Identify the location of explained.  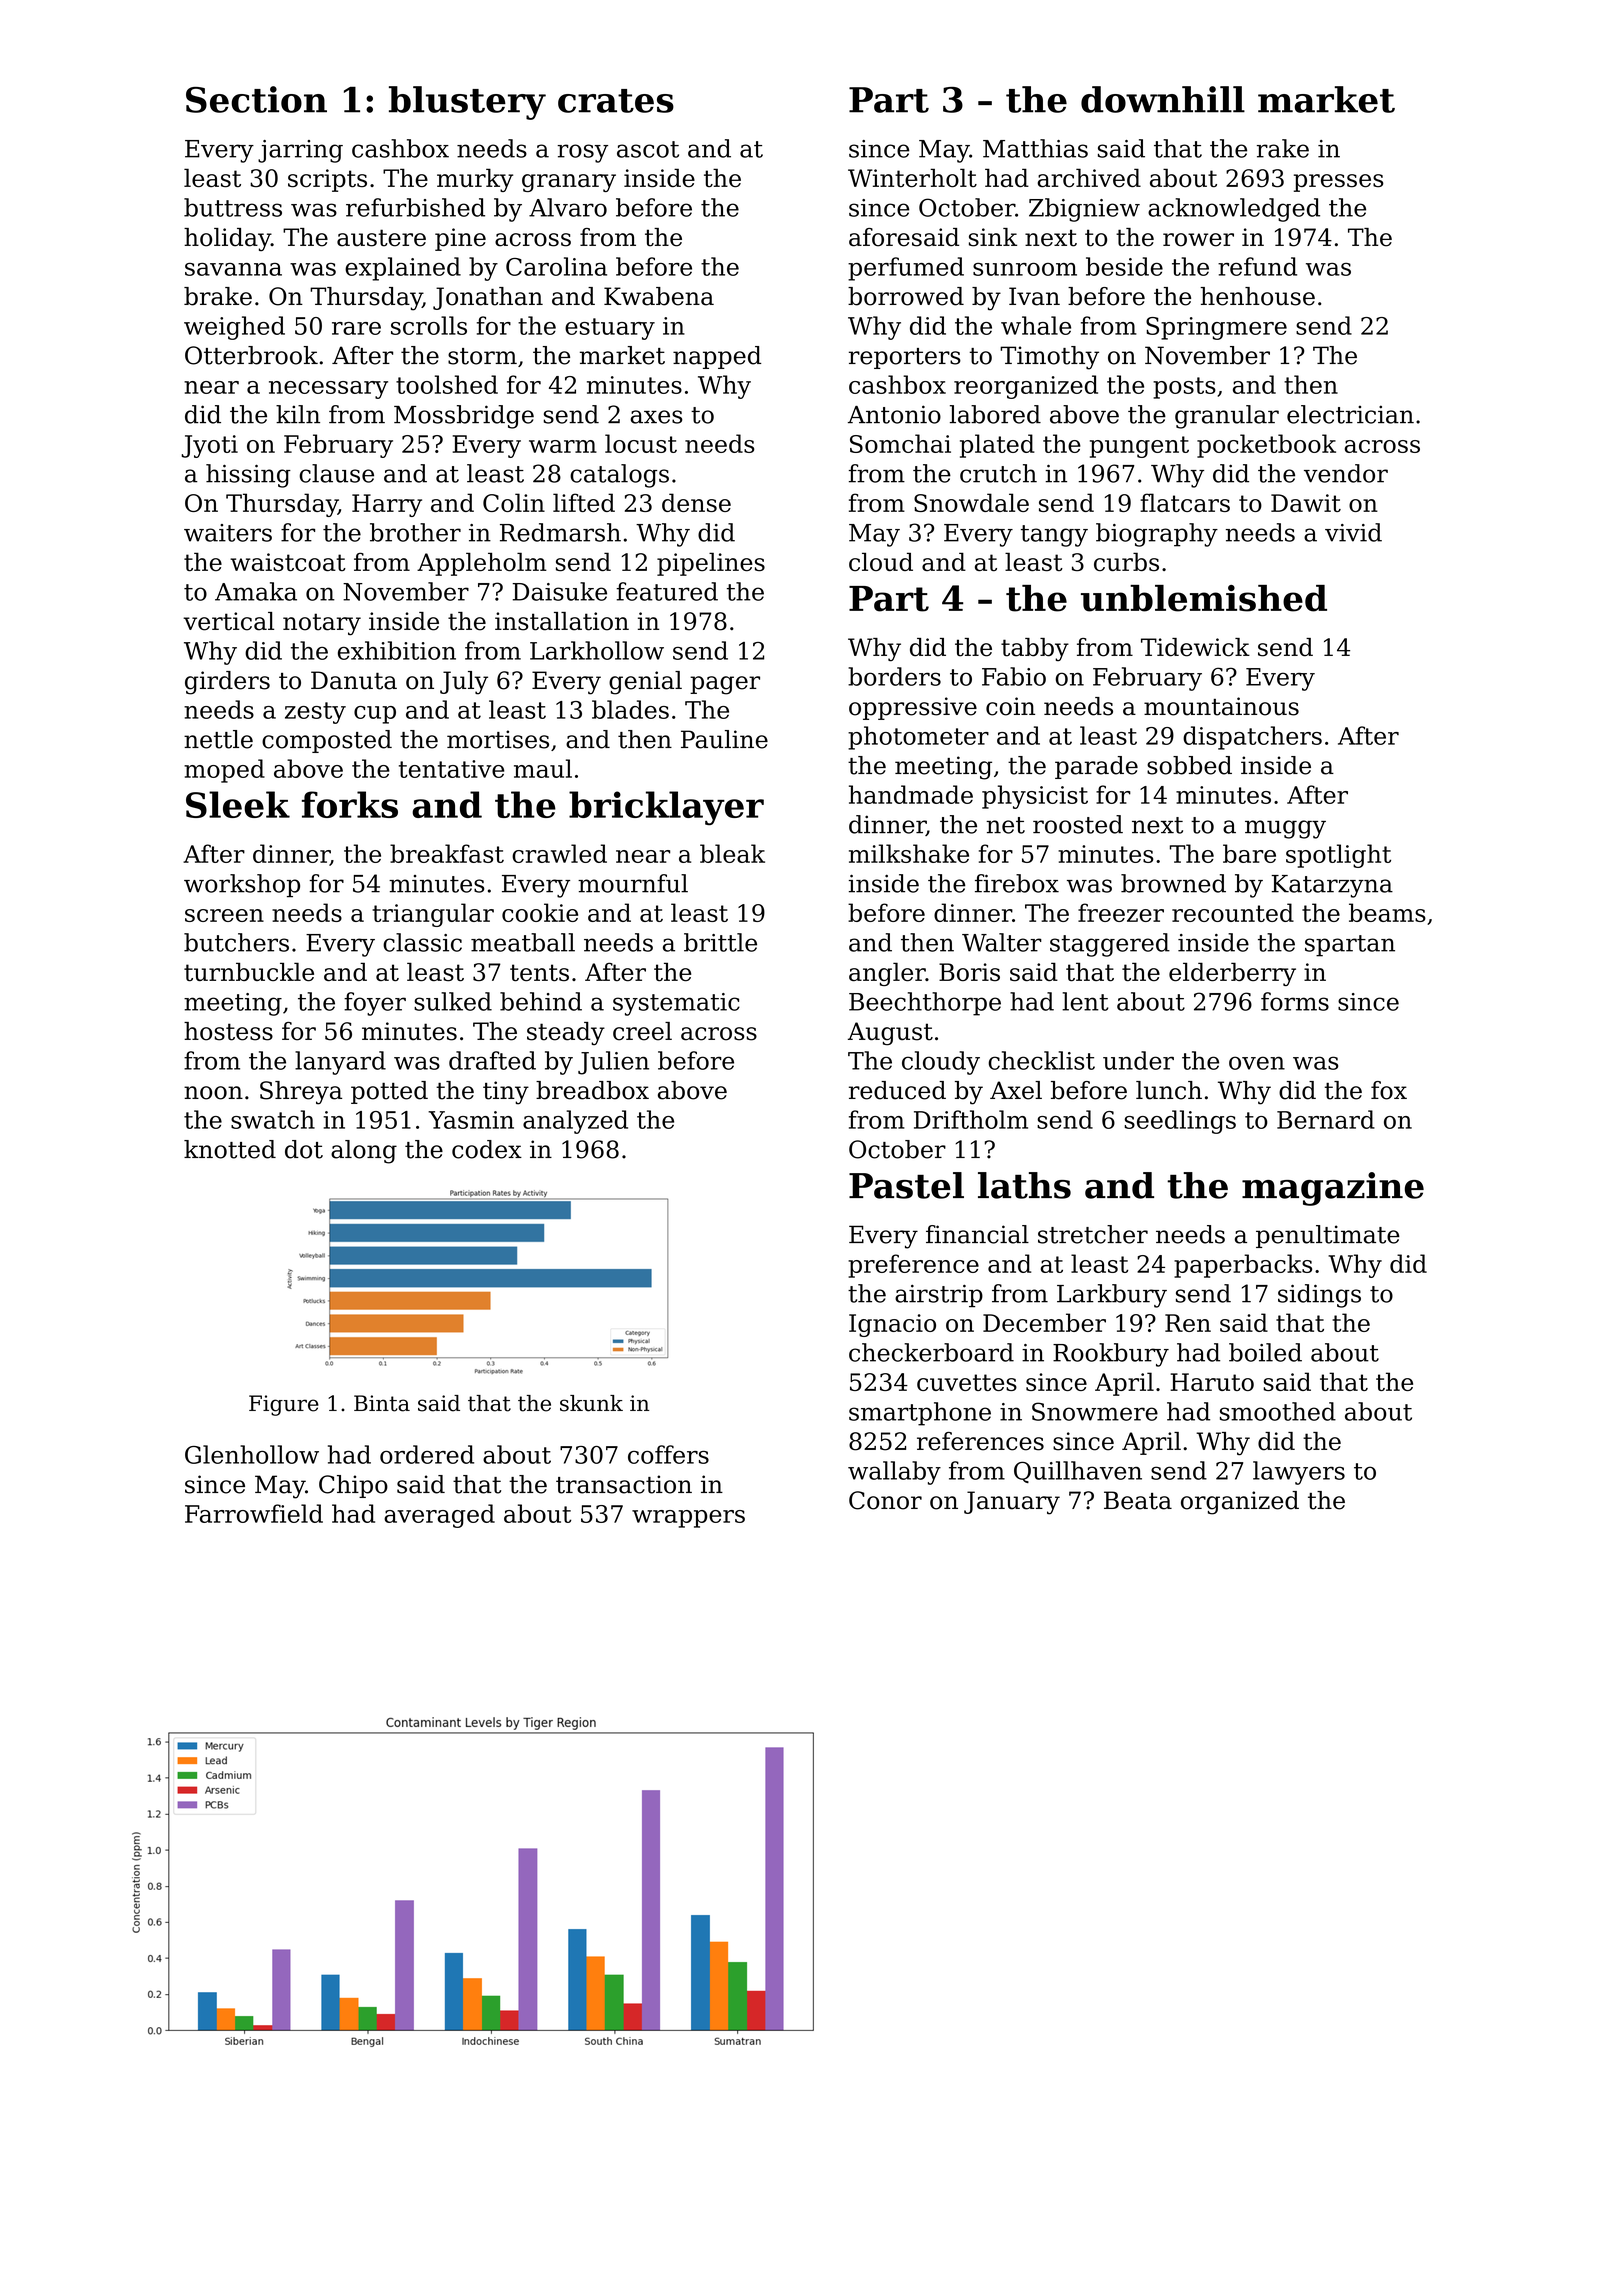
(403, 269).
